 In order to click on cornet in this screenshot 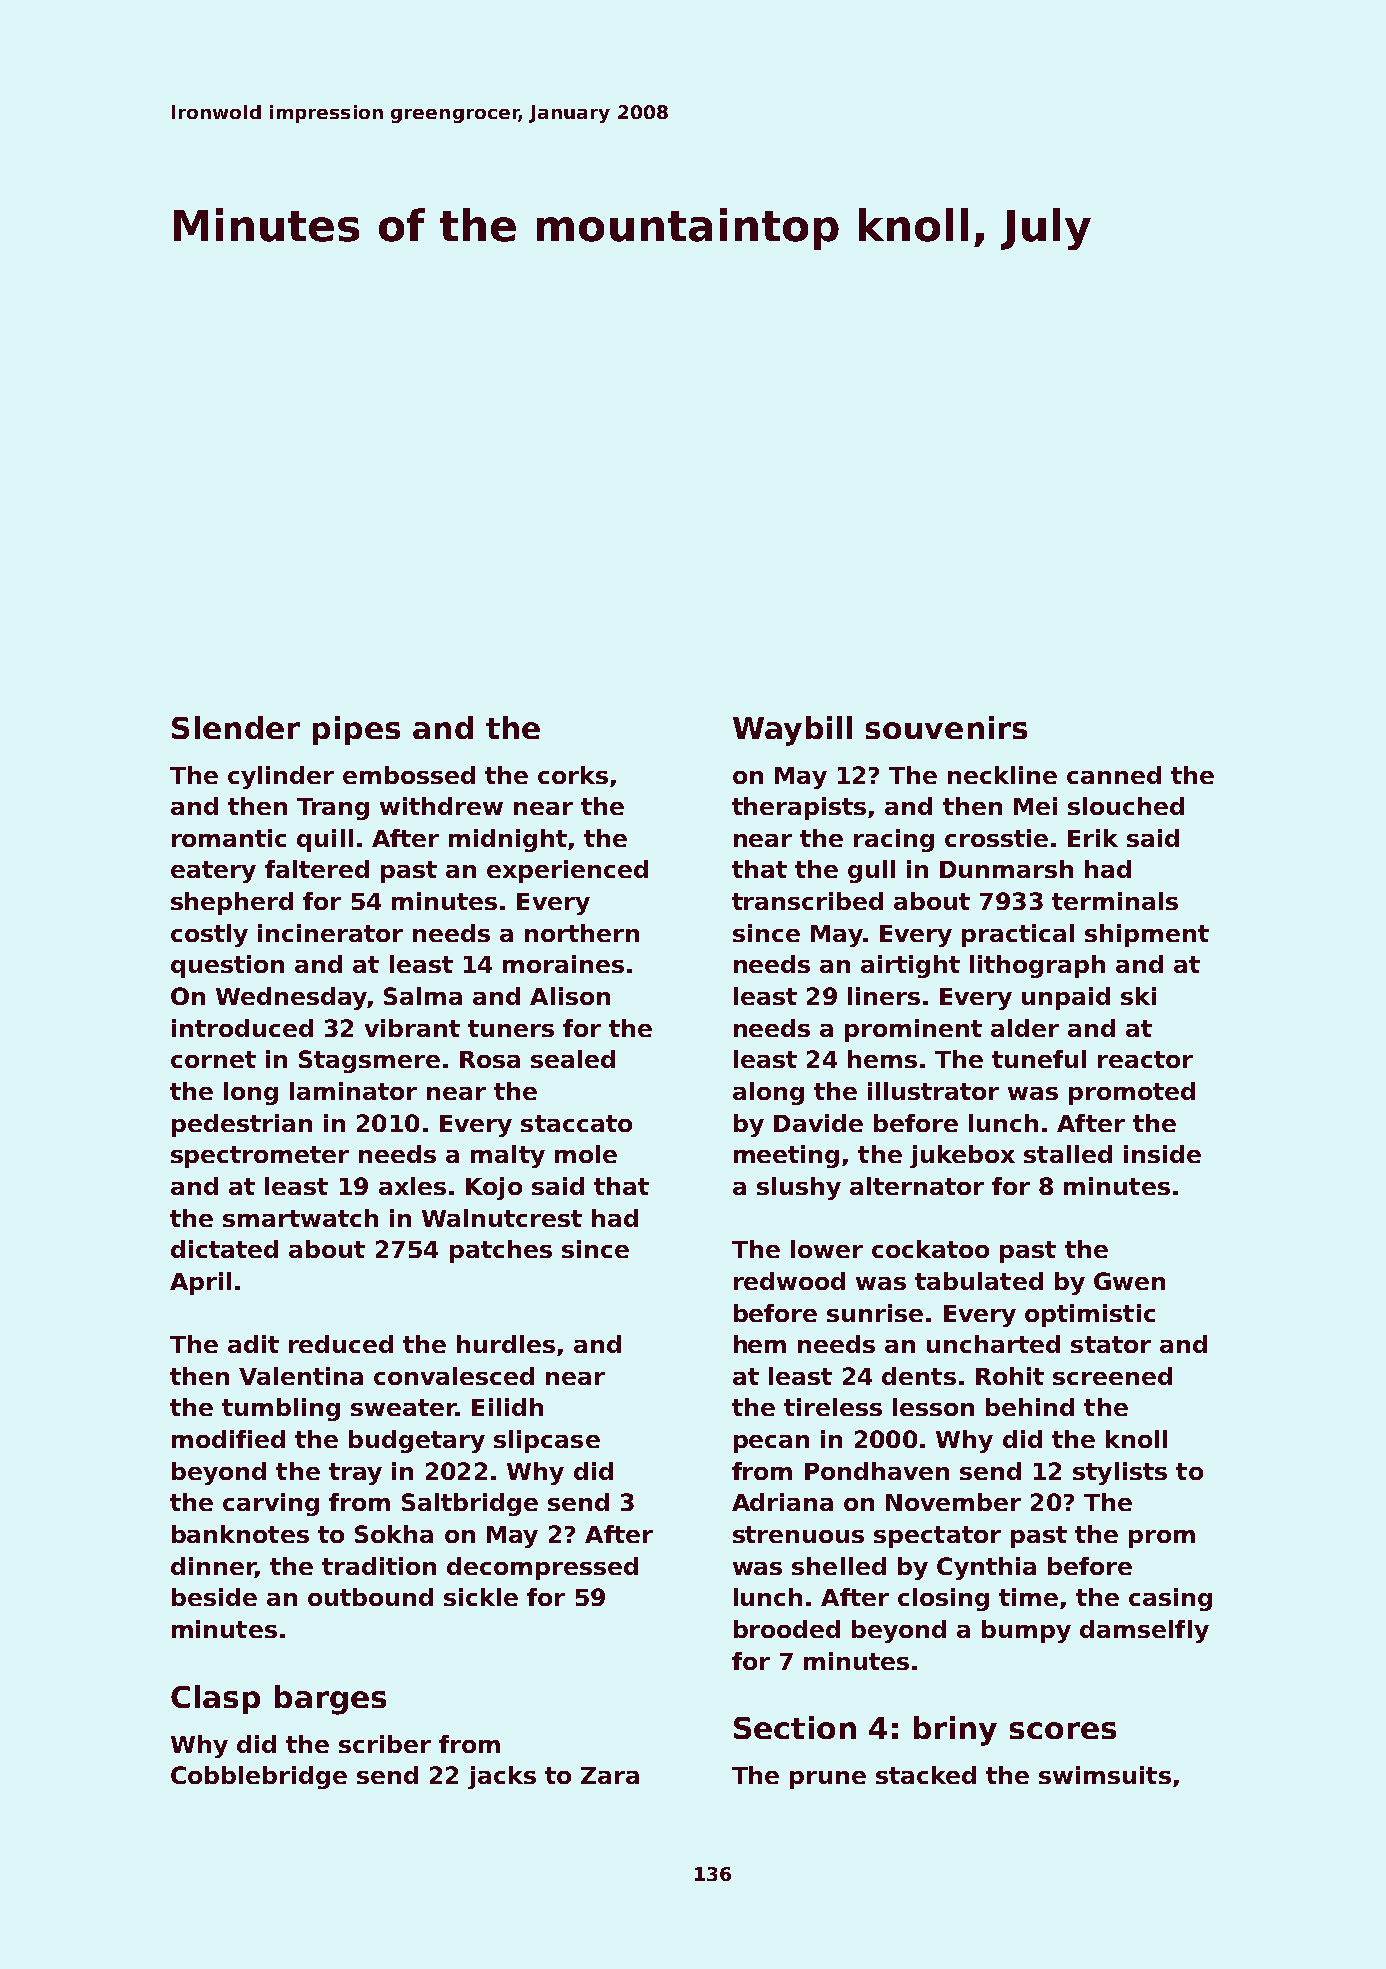, I will do `click(213, 1059)`.
